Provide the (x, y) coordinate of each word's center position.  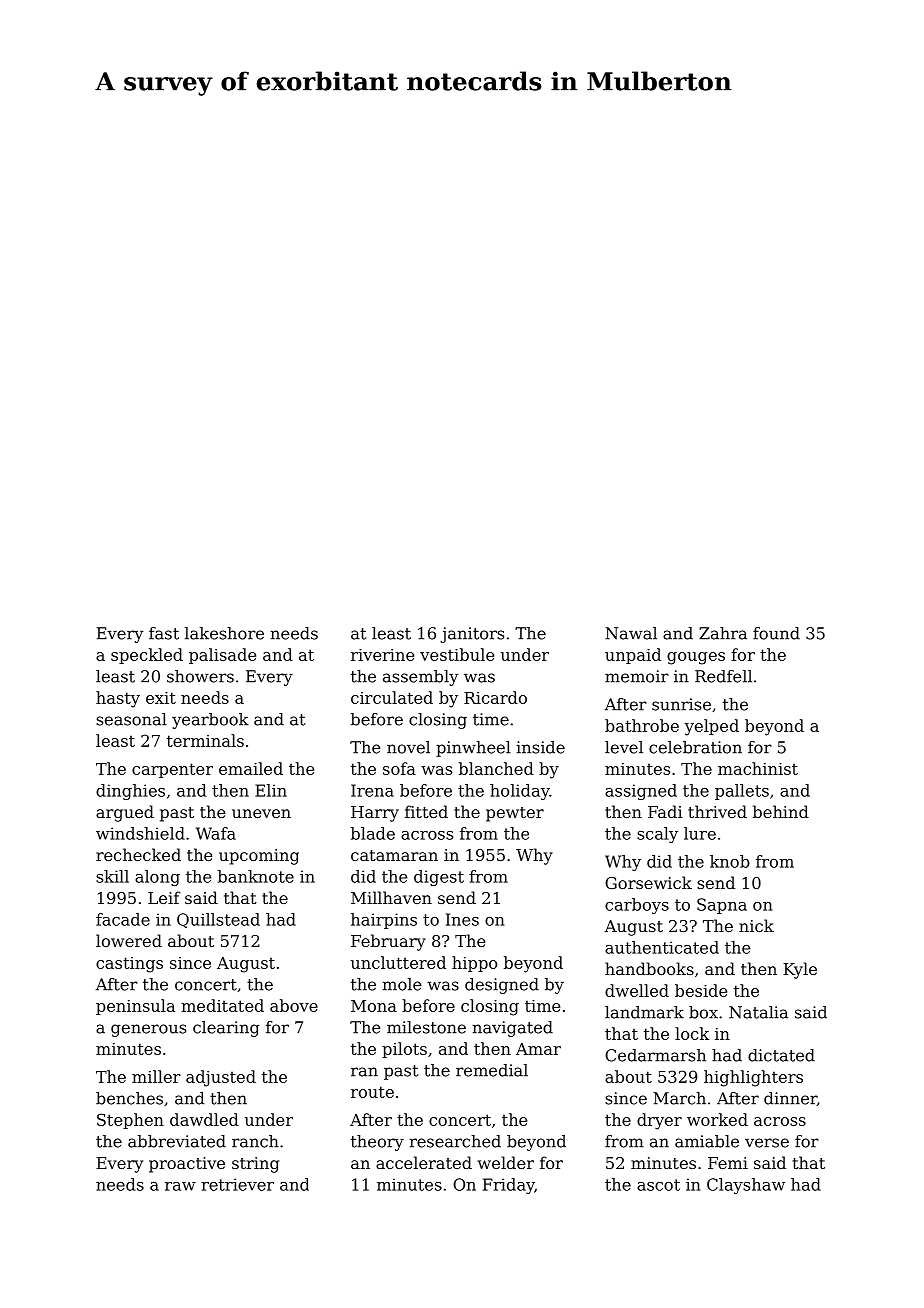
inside (540, 747)
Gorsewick (648, 882)
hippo (474, 964)
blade (373, 833)
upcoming (259, 857)
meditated (222, 1005)
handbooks (649, 968)
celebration (695, 747)
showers (200, 676)
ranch (255, 1141)
